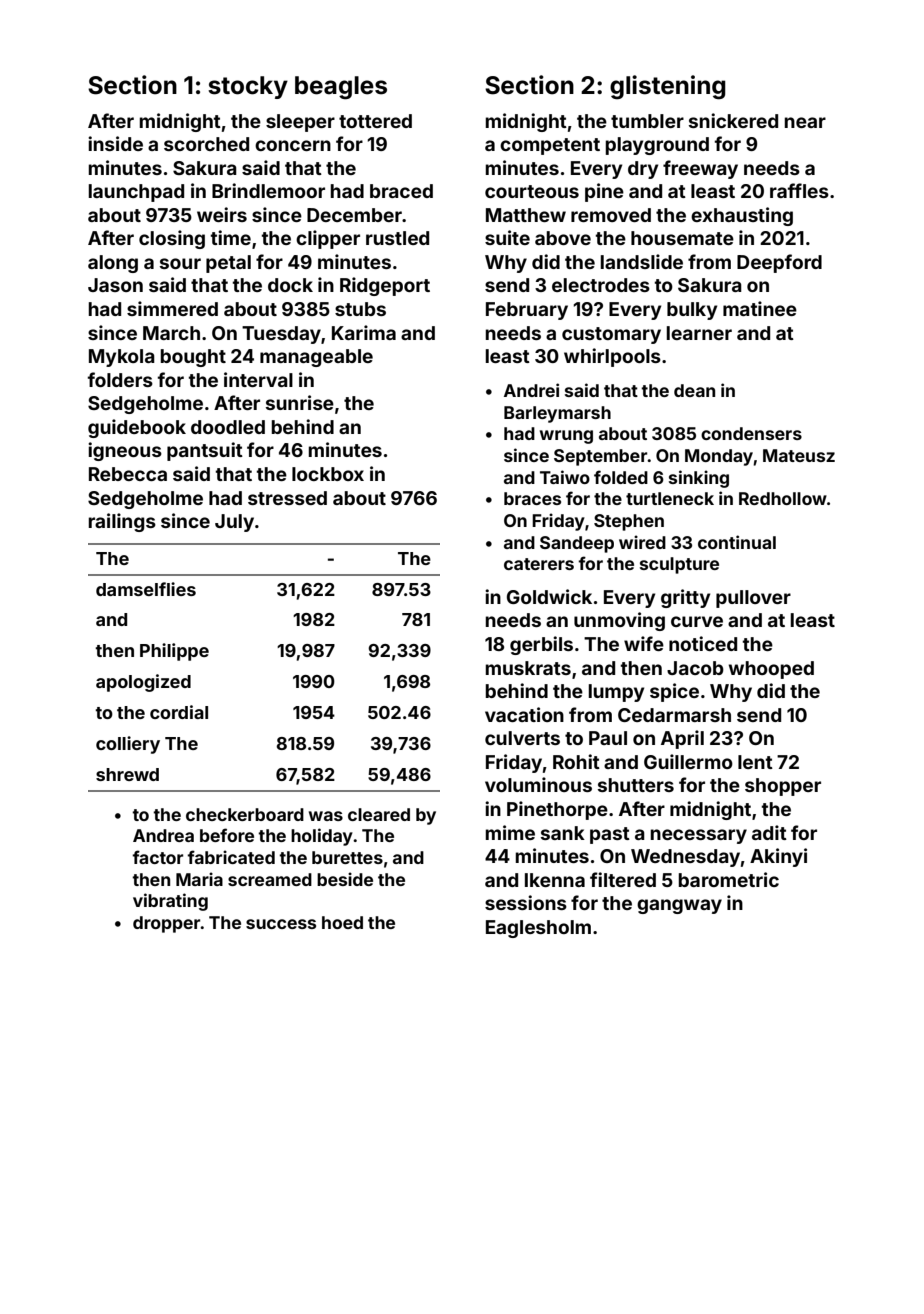 This screenshot has height=1314, width=924. What do you see at coordinates (113, 264) in the screenshot?
I see `along` at bounding box center [113, 264].
